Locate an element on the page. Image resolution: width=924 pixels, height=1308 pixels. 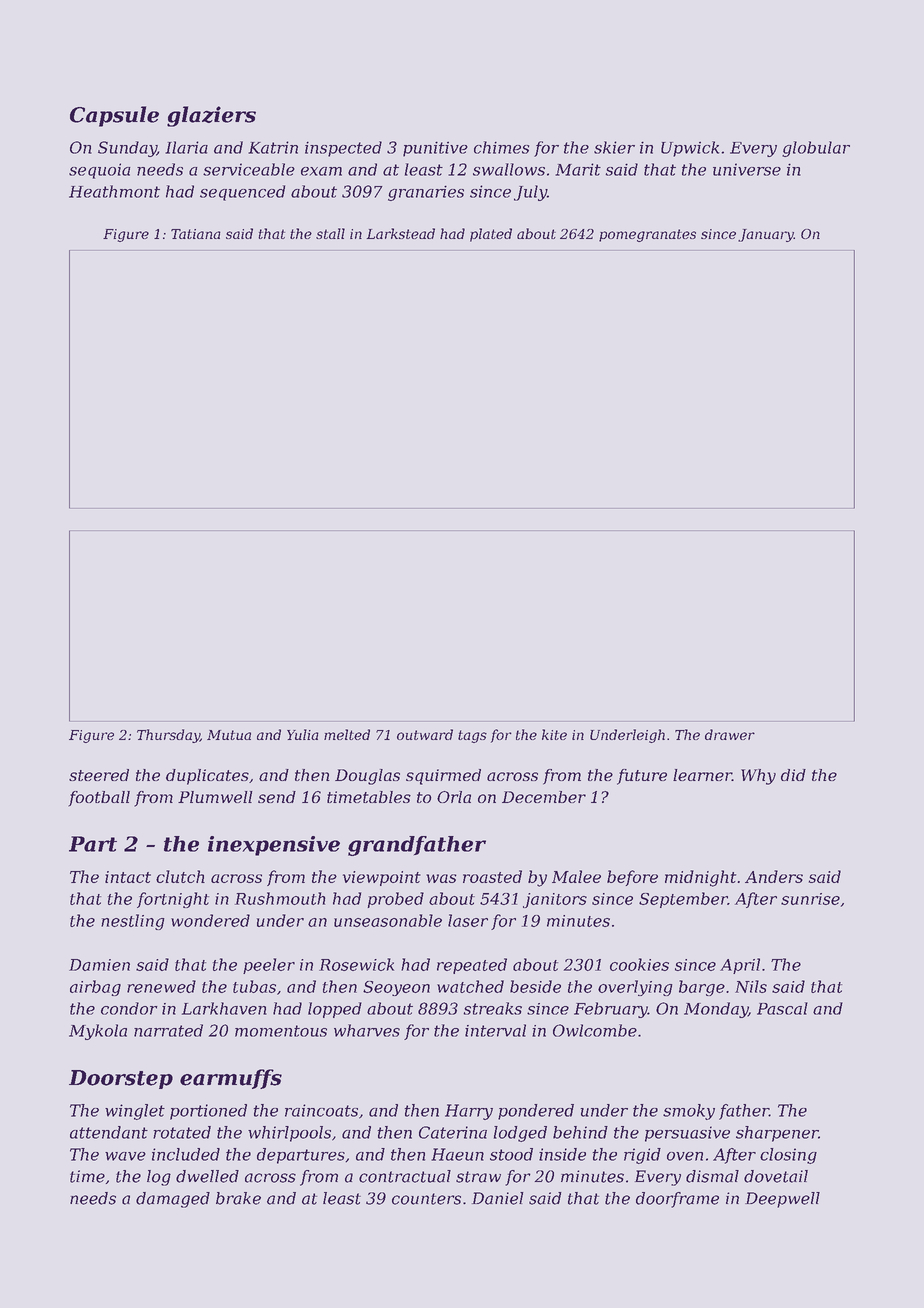
plated is located at coordinates (491, 235).
